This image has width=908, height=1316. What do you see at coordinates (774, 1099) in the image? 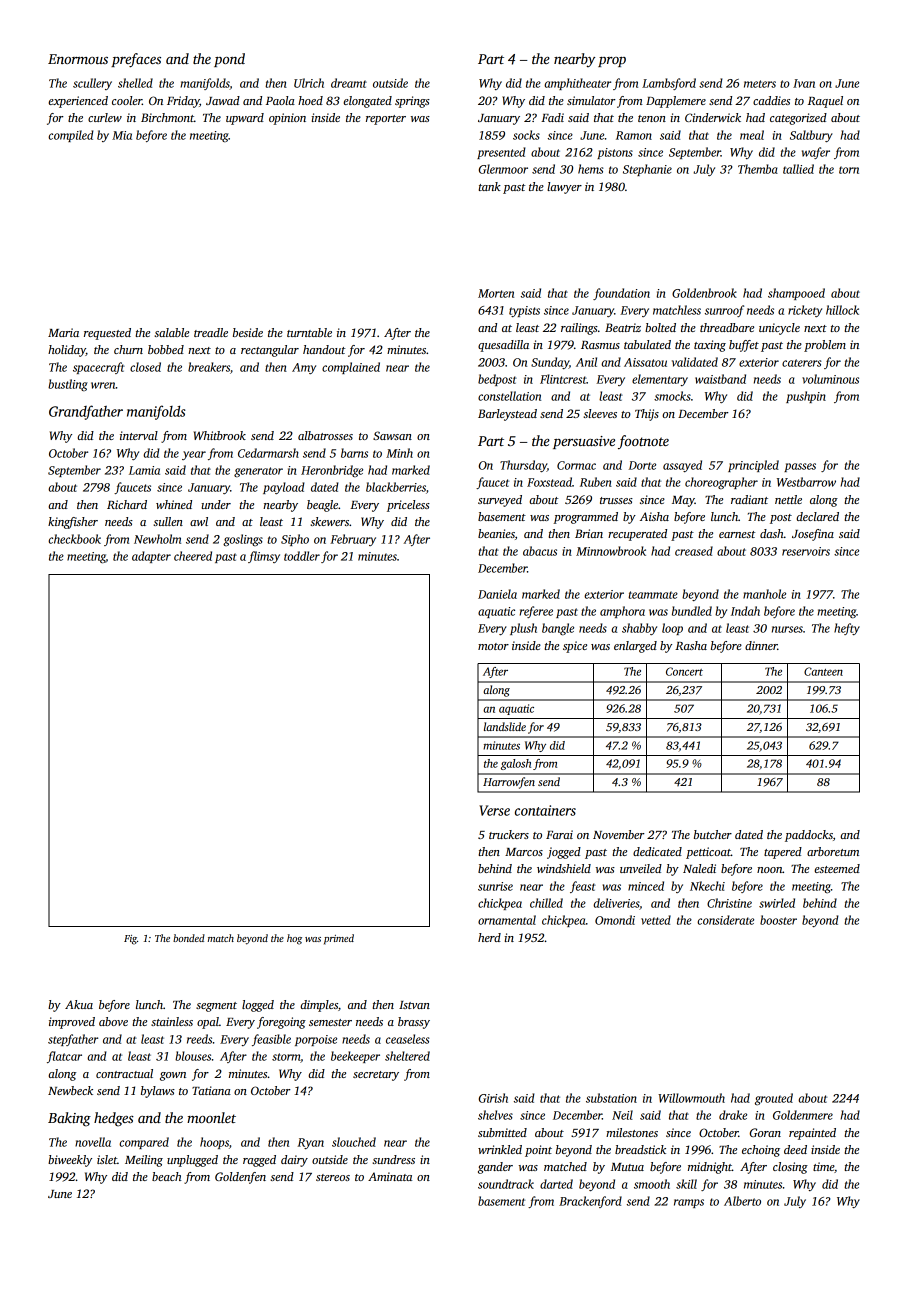
I see `grouted` at bounding box center [774, 1099].
